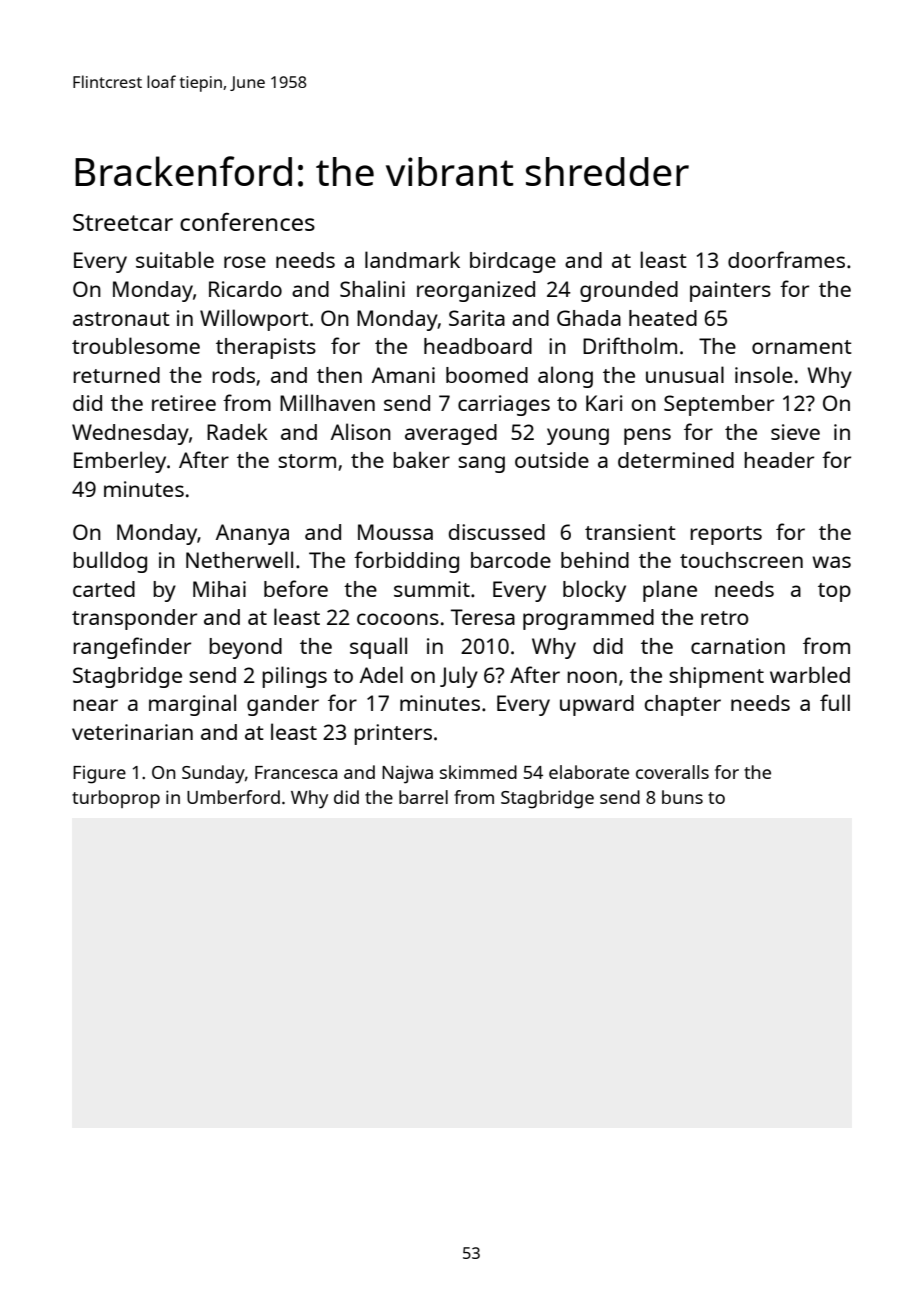 The image size is (924, 1311). Describe the element at coordinates (116, 799) in the image. I see `turboprop` at that location.
